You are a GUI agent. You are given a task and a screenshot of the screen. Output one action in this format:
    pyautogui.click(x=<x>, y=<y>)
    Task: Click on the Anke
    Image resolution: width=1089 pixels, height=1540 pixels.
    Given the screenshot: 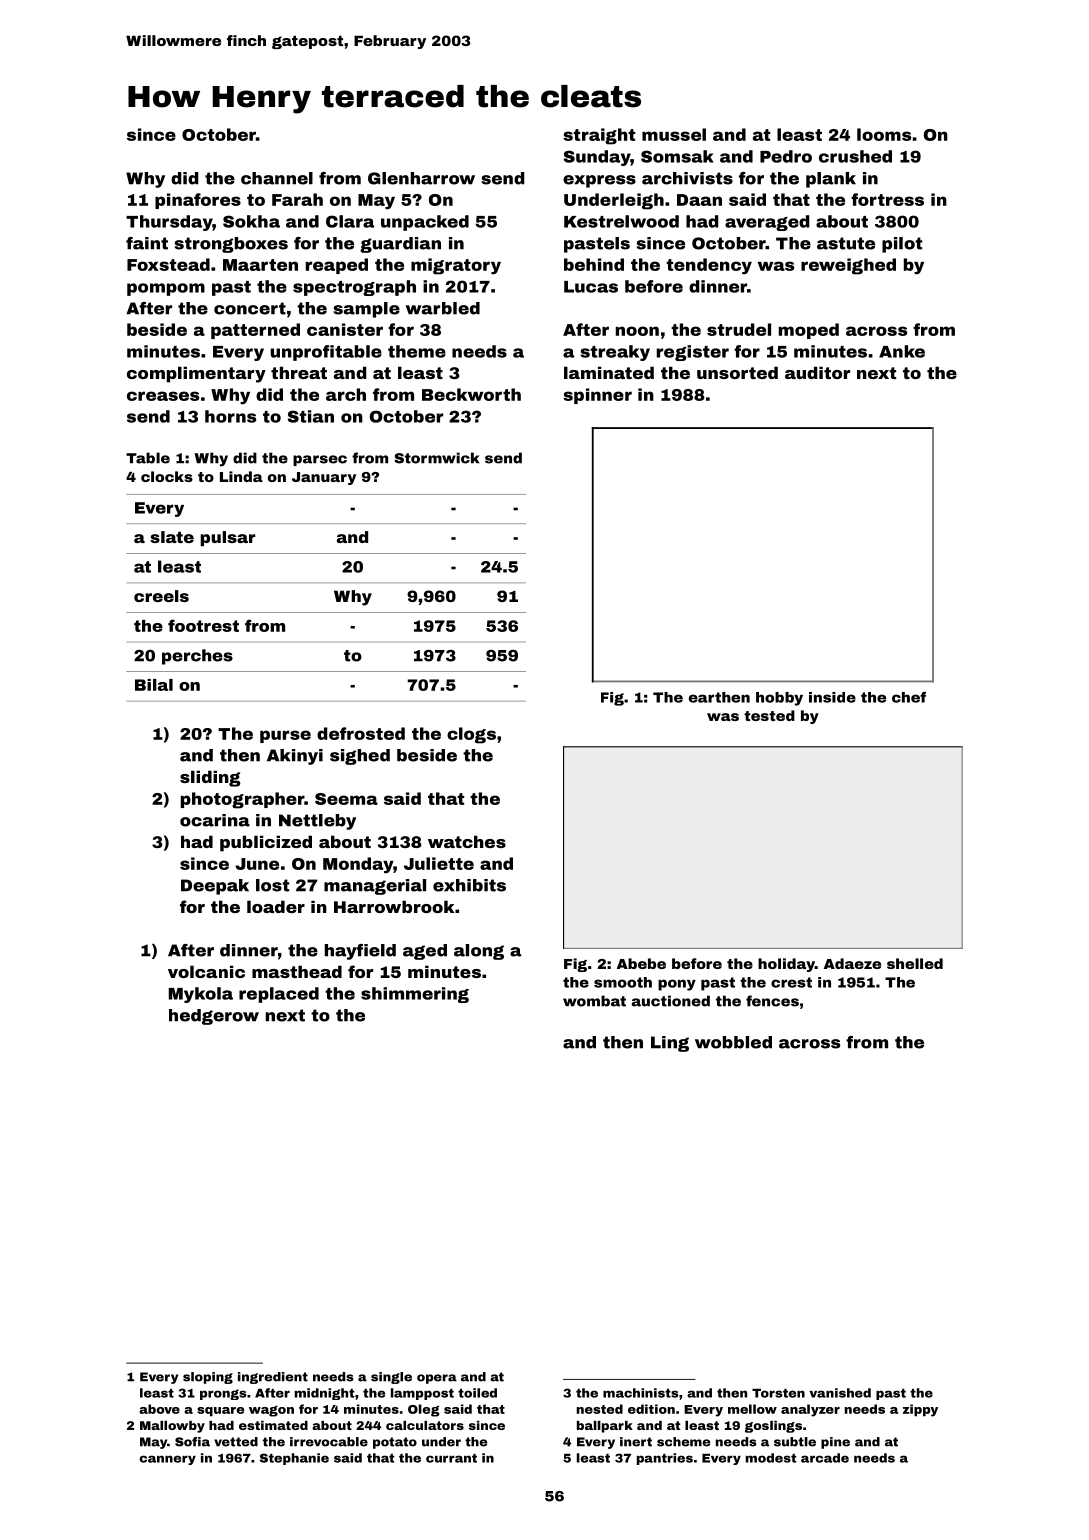 What is the action you would take?
    pyautogui.click(x=902, y=351)
